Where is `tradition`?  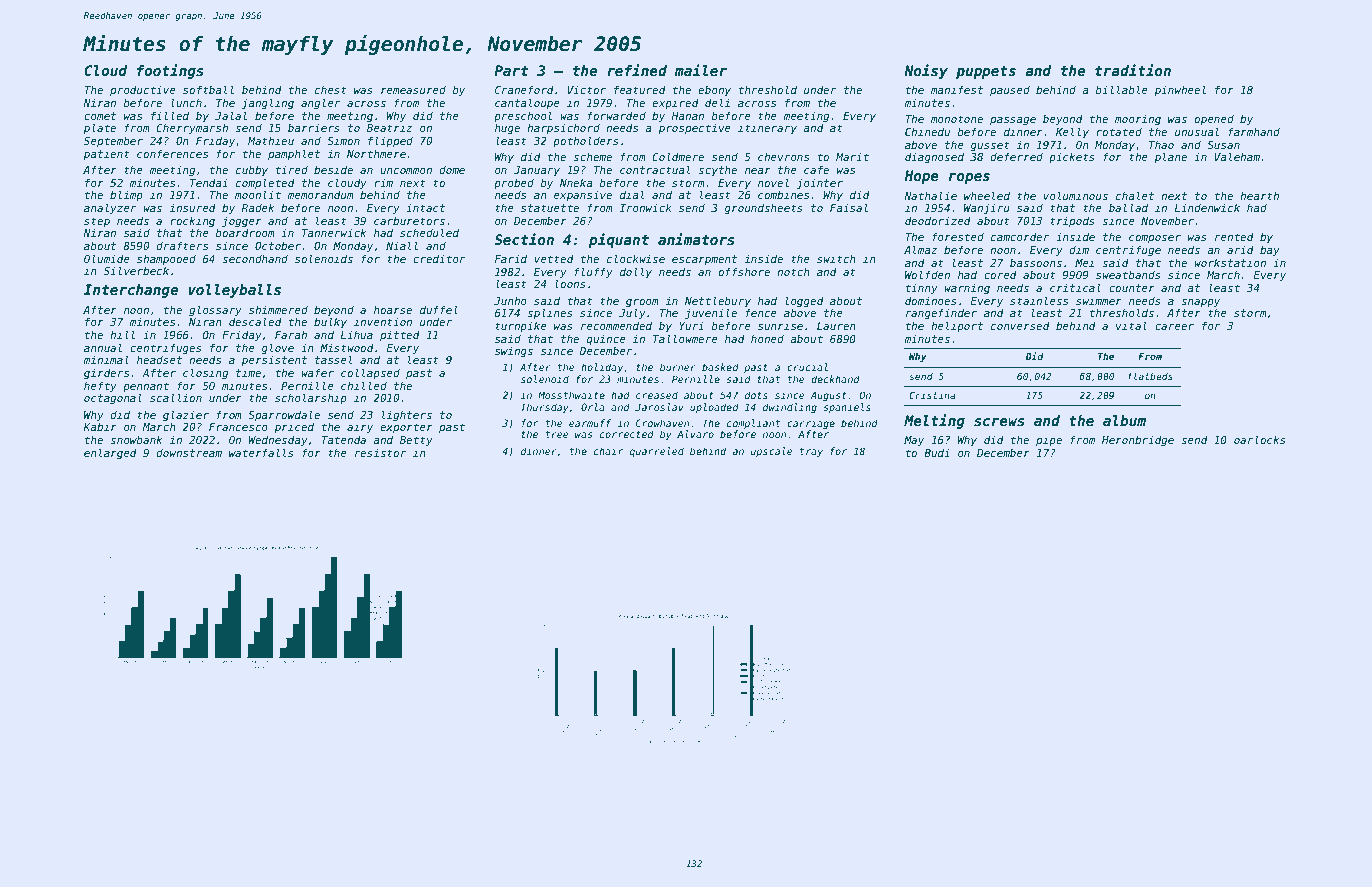
tradition is located at coordinates (1133, 70).
